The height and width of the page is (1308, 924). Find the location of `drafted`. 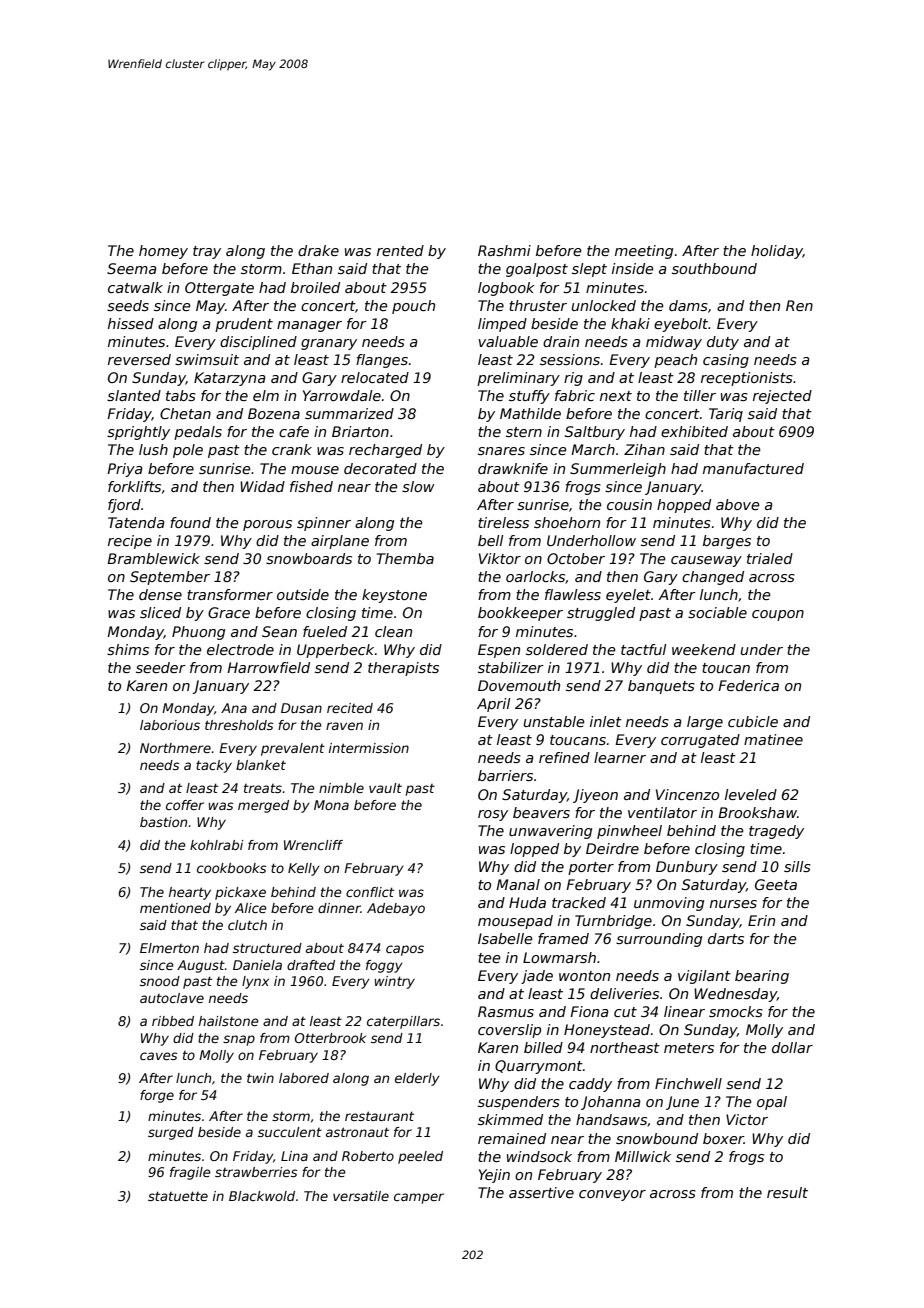

drafted is located at coordinates (311, 965).
